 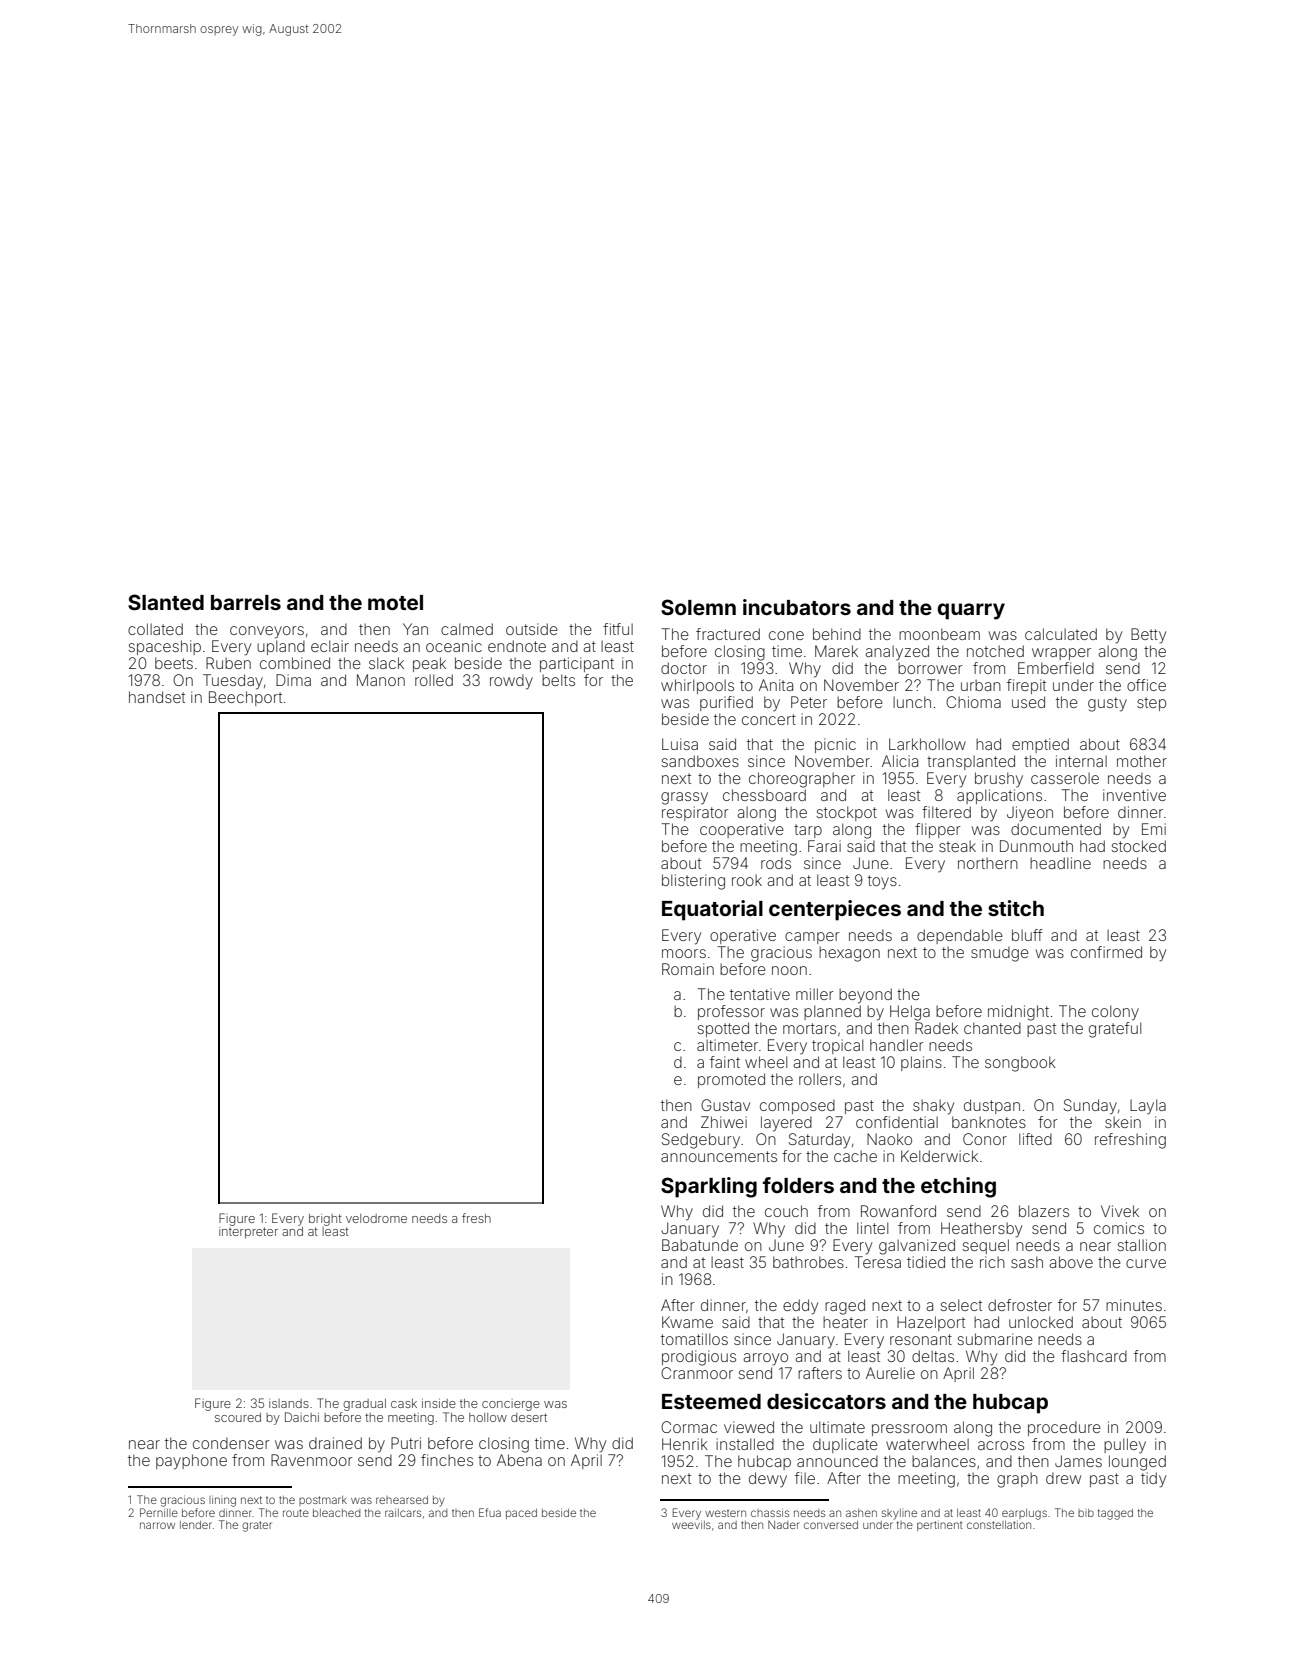 What do you see at coordinates (529, 1417) in the image?
I see `desert` at bounding box center [529, 1417].
